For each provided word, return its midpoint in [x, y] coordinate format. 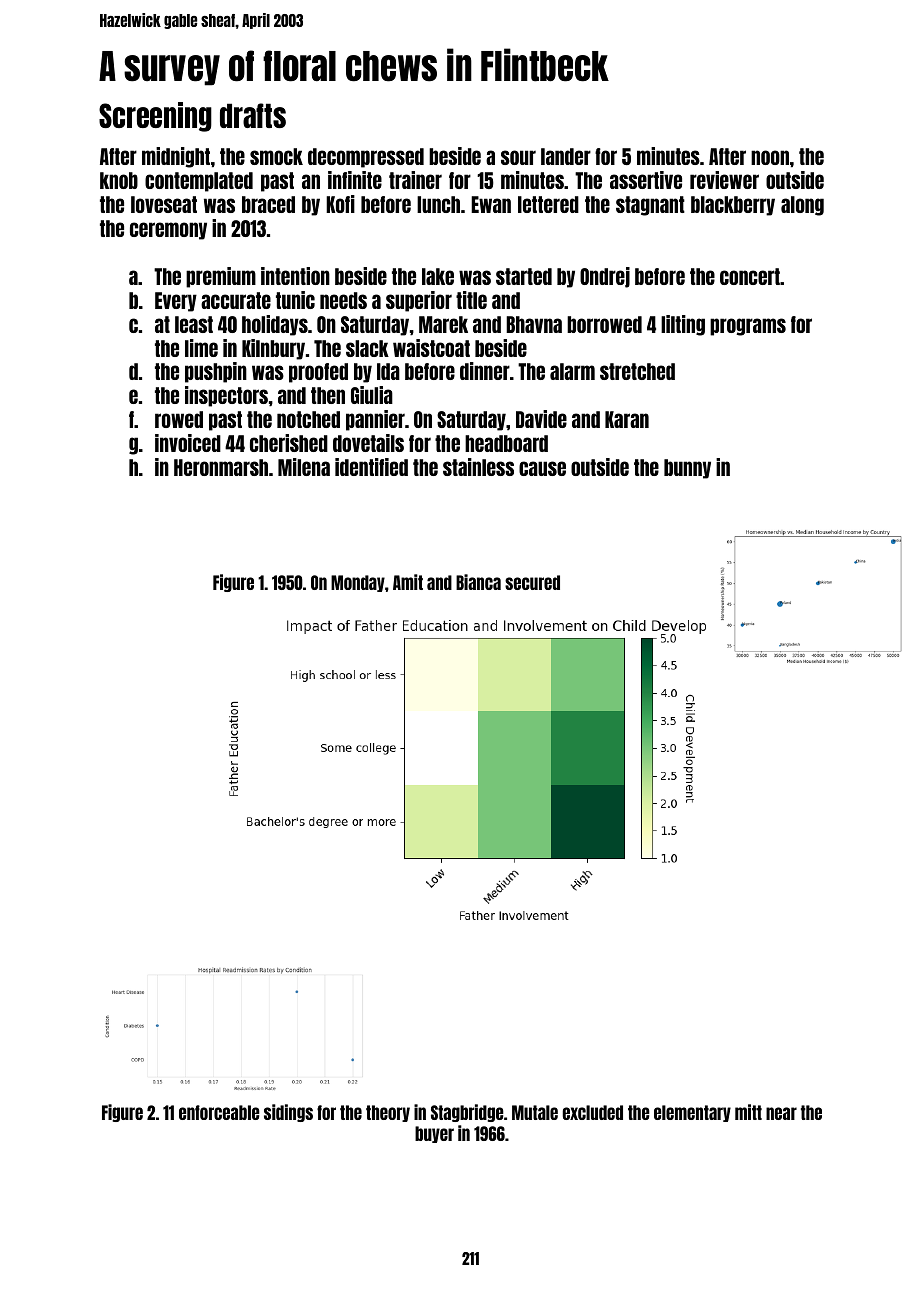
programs [748, 327]
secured [532, 582]
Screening [155, 117]
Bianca [478, 582]
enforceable [219, 1112]
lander [566, 156]
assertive [646, 180]
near [781, 1113]
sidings [288, 1113]
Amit [408, 582]
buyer [434, 1134]
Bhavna [534, 324]
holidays [275, 325]
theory [388, 1113]
